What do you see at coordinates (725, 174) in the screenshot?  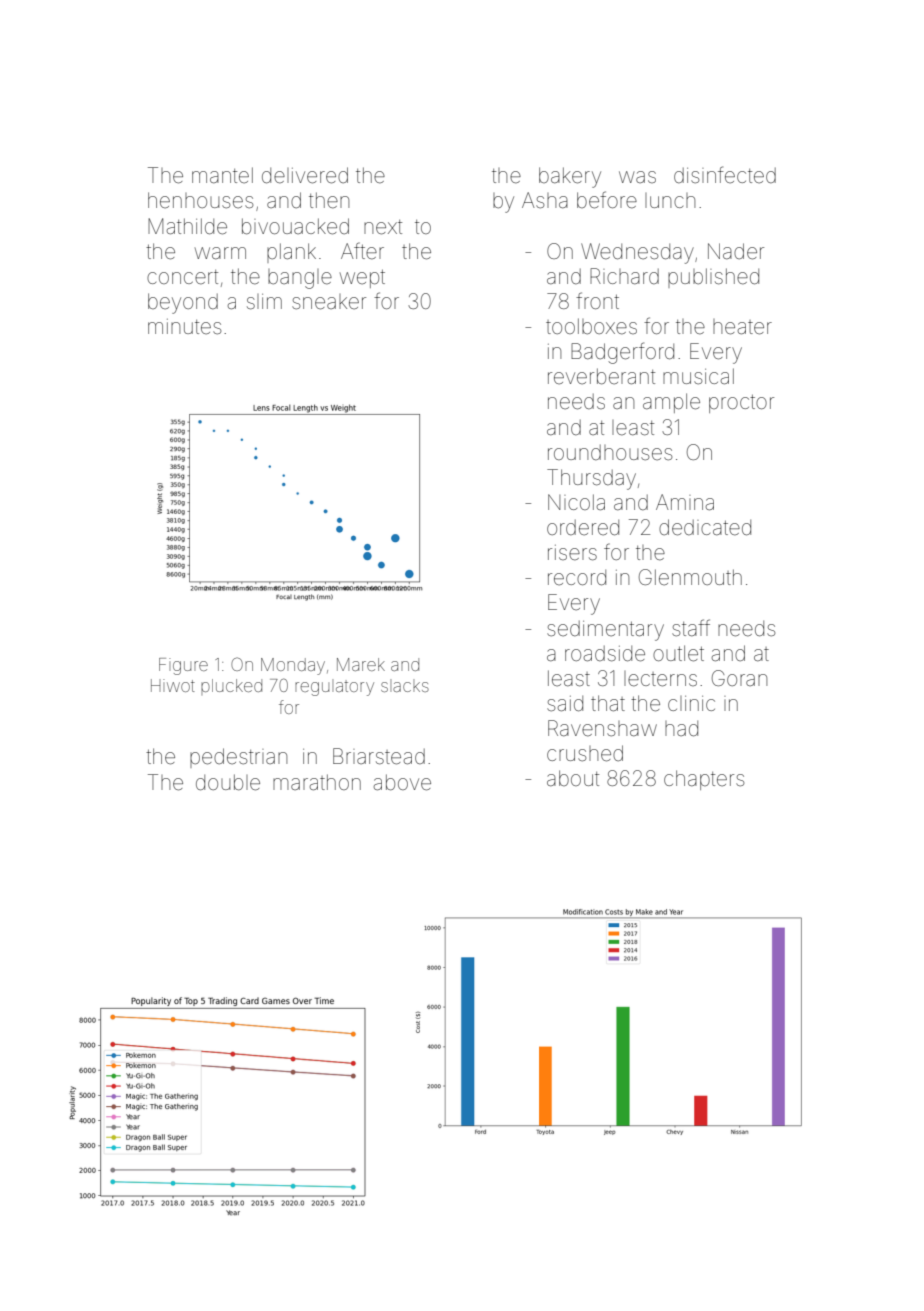 I see `disinfected` at bounding box center [725, 174].
